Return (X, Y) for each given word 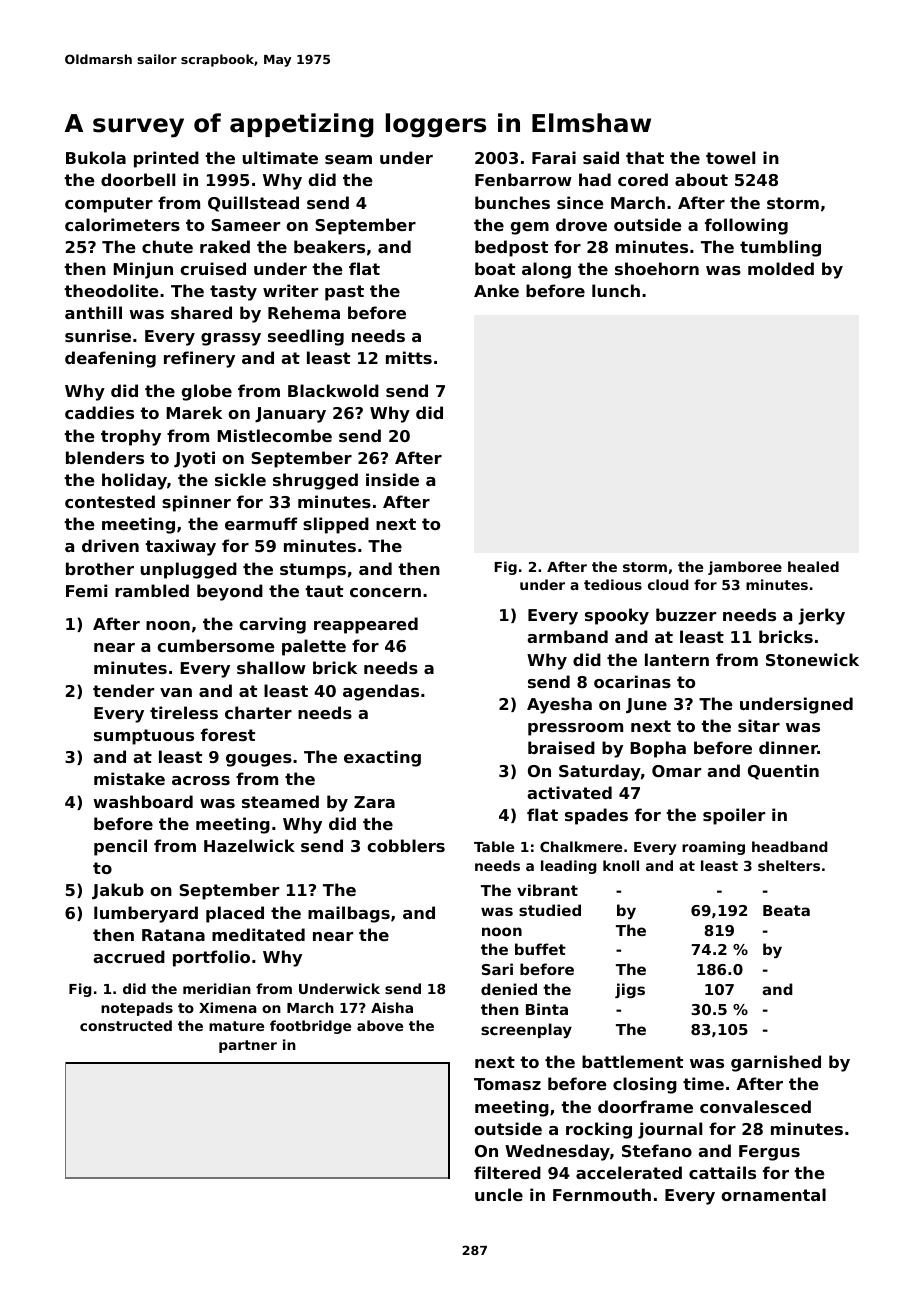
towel (730, 157)
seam (348, 159)
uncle (499, 1194)
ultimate (280, 157)
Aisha (392, 1007)
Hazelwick (249, 845)
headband (790, 846)
